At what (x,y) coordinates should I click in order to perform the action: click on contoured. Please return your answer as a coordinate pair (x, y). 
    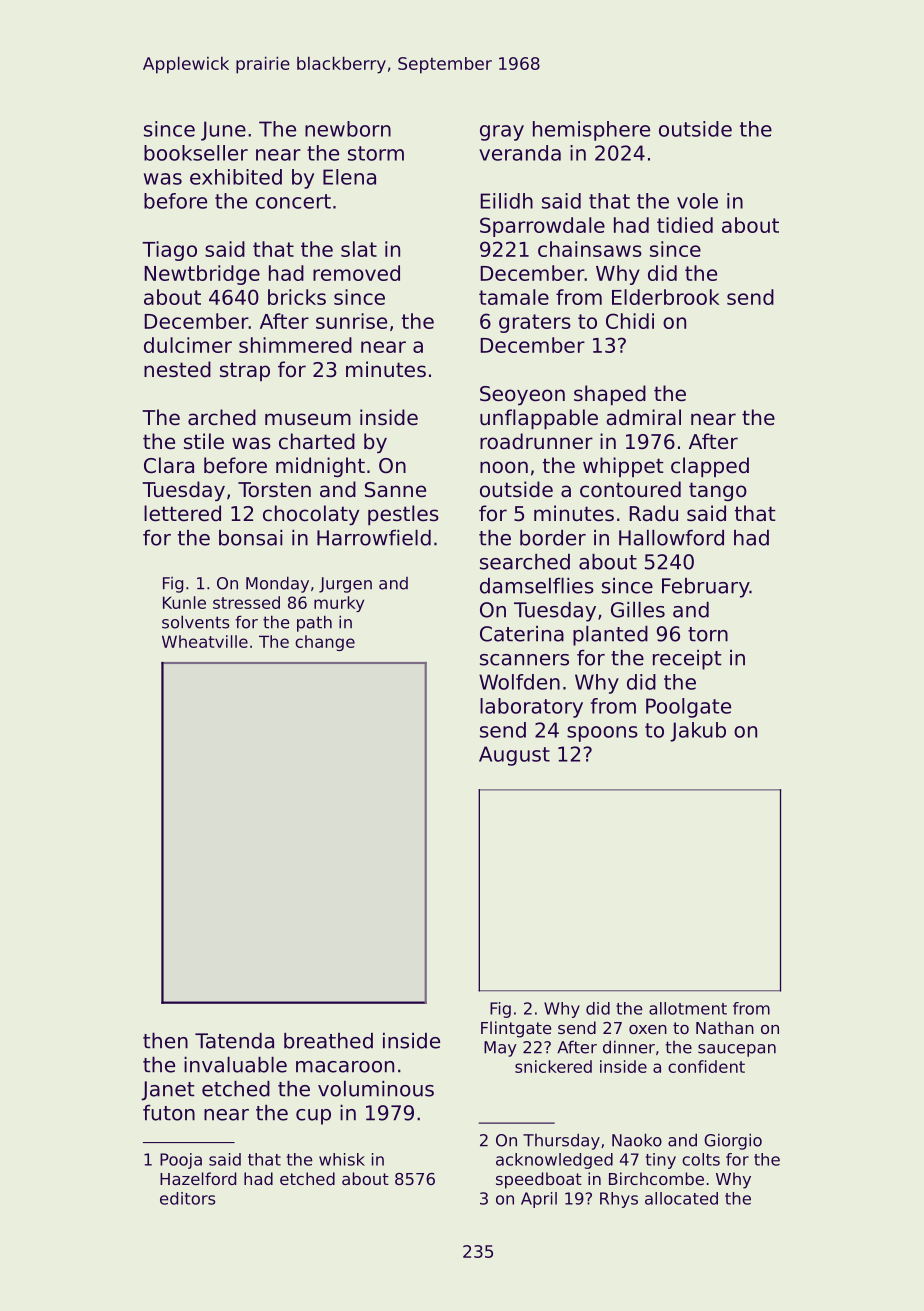
    Looking at the image, I should click on (630, 489).
